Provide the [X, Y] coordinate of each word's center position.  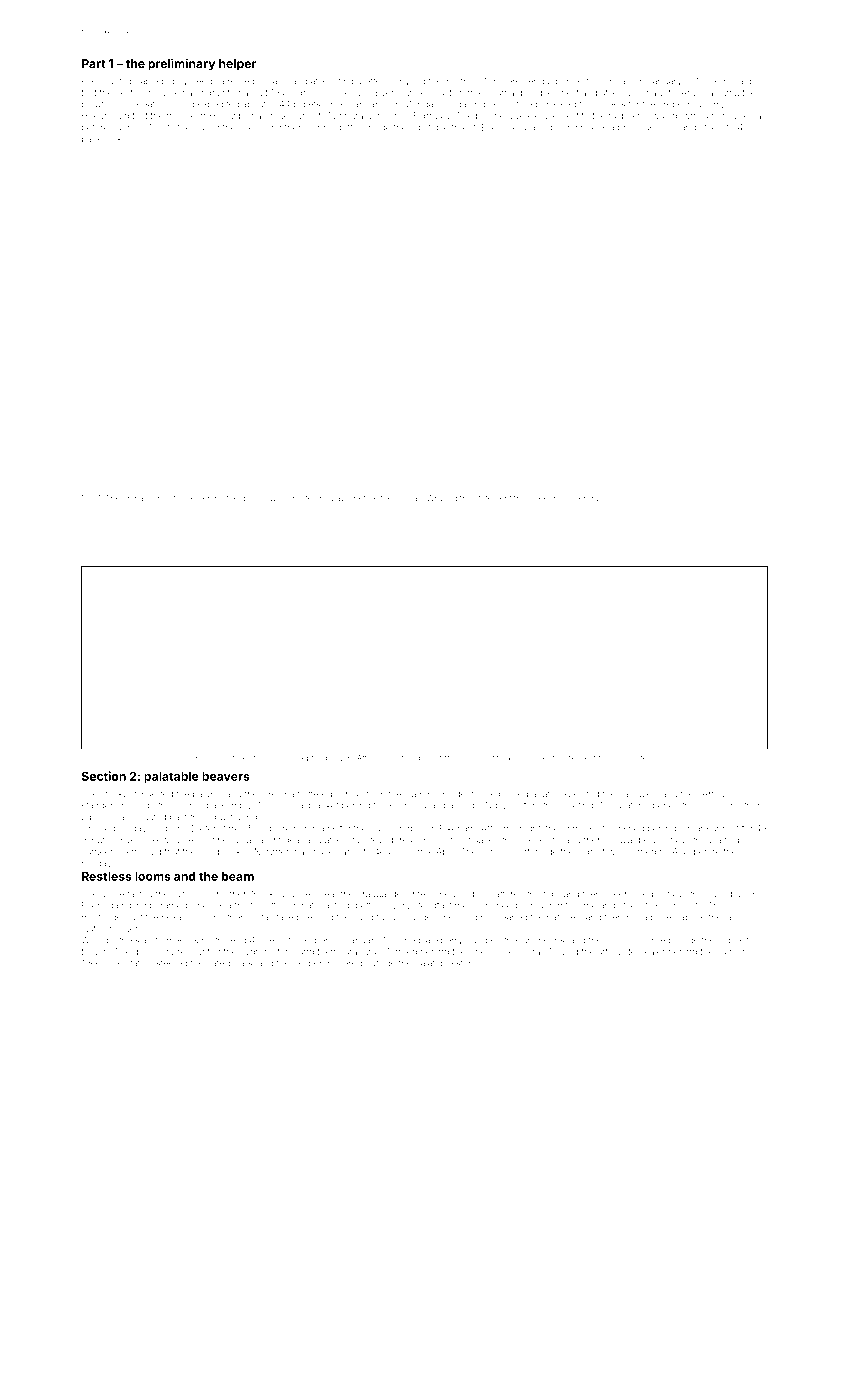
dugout [429, 759]
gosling [562, 128]
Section [104, 776]
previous [636, 128]
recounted [199, 952]
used [209, 128]
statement [493, 498]
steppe [182, 499]
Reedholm [553, 498]
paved [326, 852]
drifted [350, 127]
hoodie [181, 115]
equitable [429, 128]
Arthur [715, 794]
